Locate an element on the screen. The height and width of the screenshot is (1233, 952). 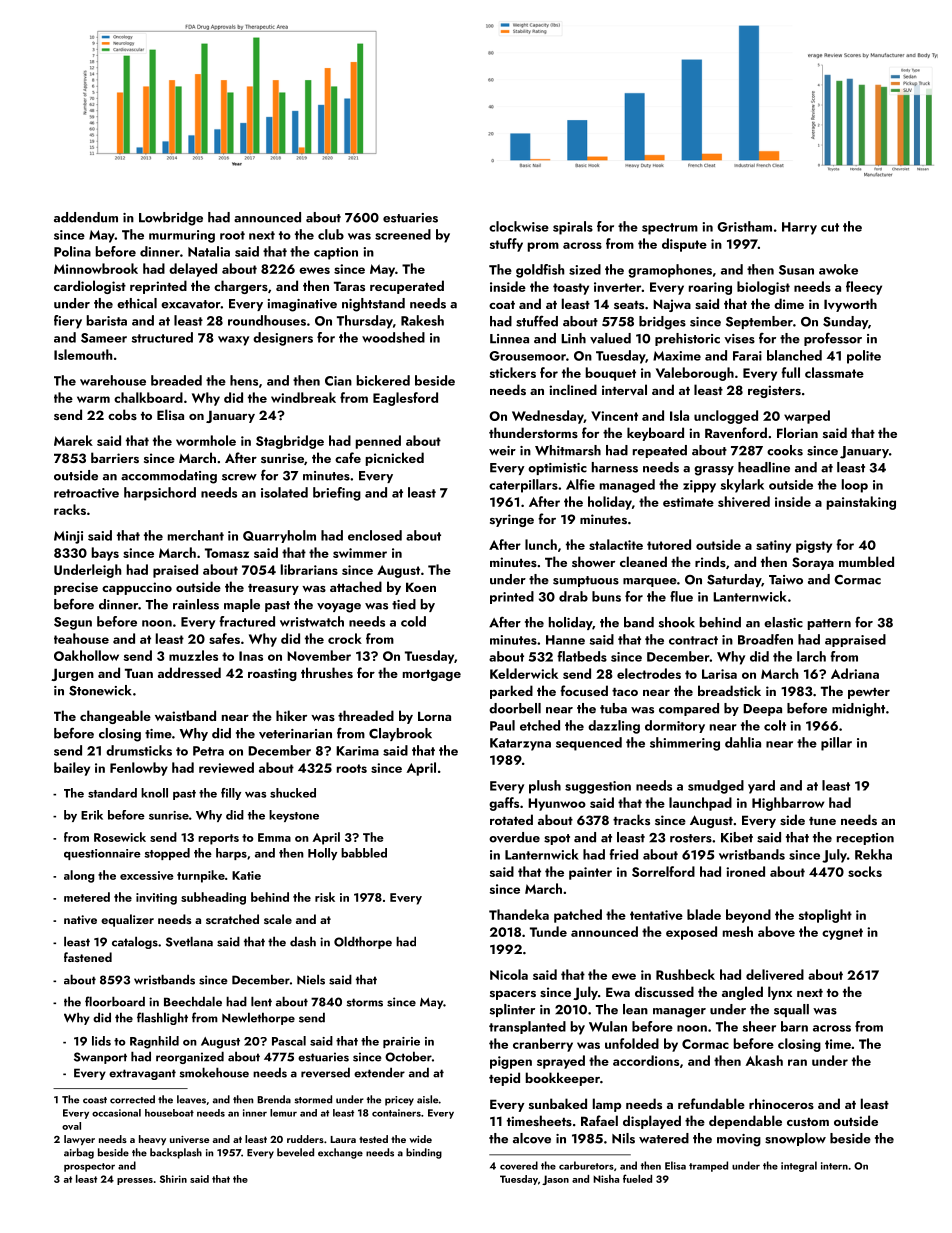
isolated is located at coordinates (284, 492).
